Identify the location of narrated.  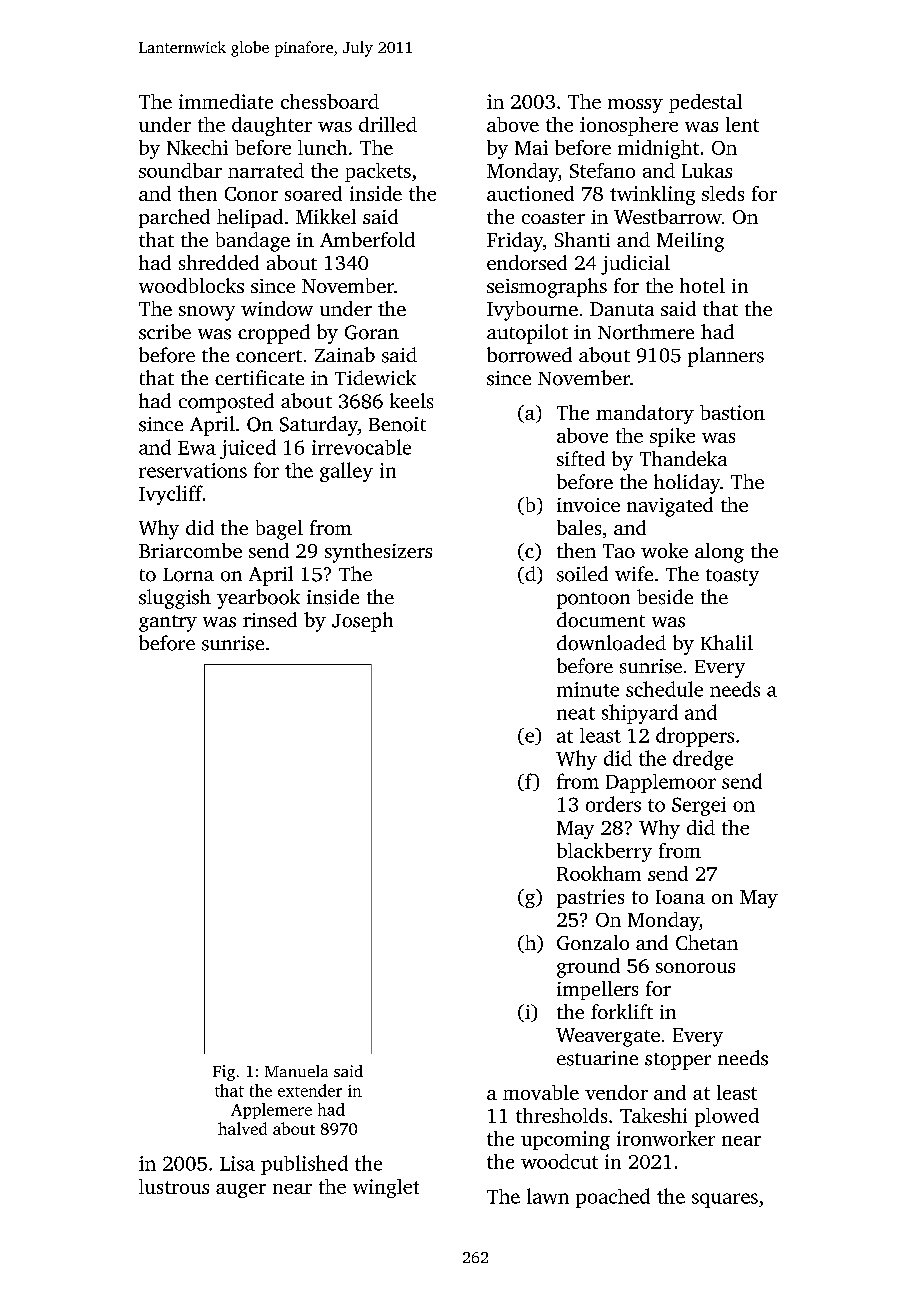
(266, 170).
